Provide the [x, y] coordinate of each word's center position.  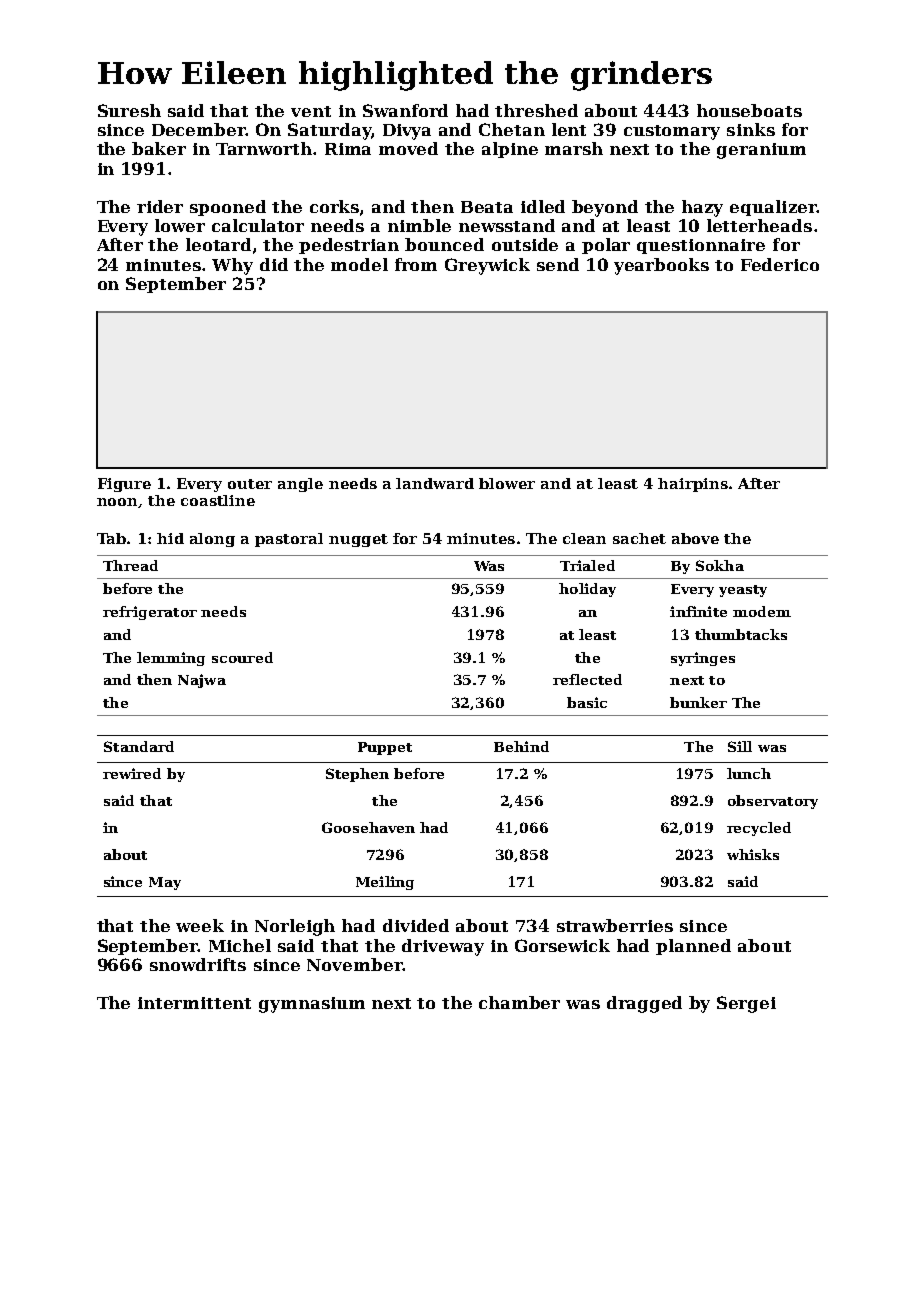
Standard [139, 746]
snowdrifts [198, 964]
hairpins [693, 485]
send [558, 264]
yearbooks [661, 266]
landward [435, 483]
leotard [218, 244]
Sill [740, 746]
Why [232, 266]
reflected [587, 679]
